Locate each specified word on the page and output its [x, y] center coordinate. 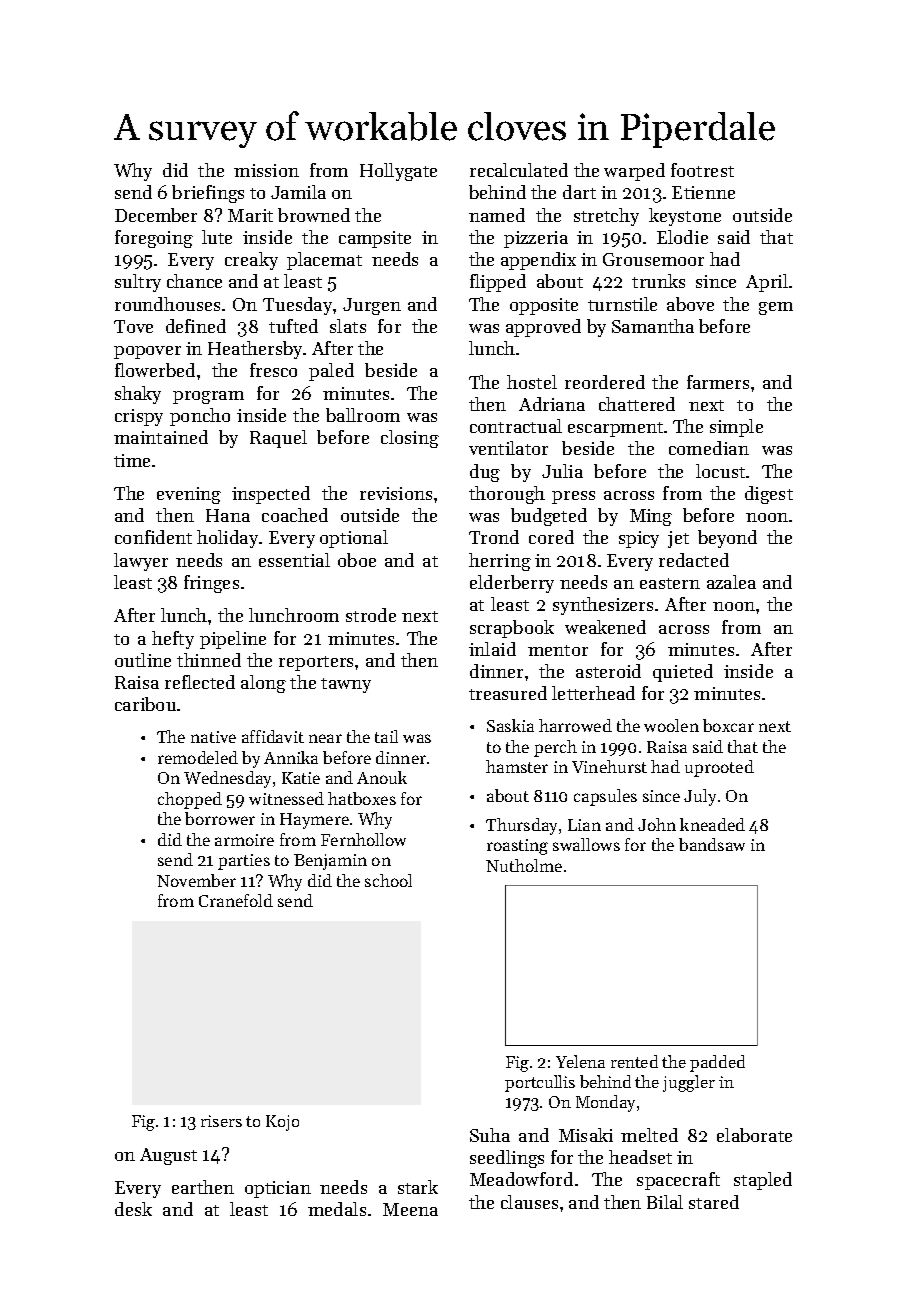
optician [278, 1189]
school [388, 880]
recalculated [519, 170]
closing [410, 439]
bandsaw [712, 844]
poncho [200, 417]
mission [266, 170]
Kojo [282, 1123]
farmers [718, 382]
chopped [190, 800]
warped [634, 172]
